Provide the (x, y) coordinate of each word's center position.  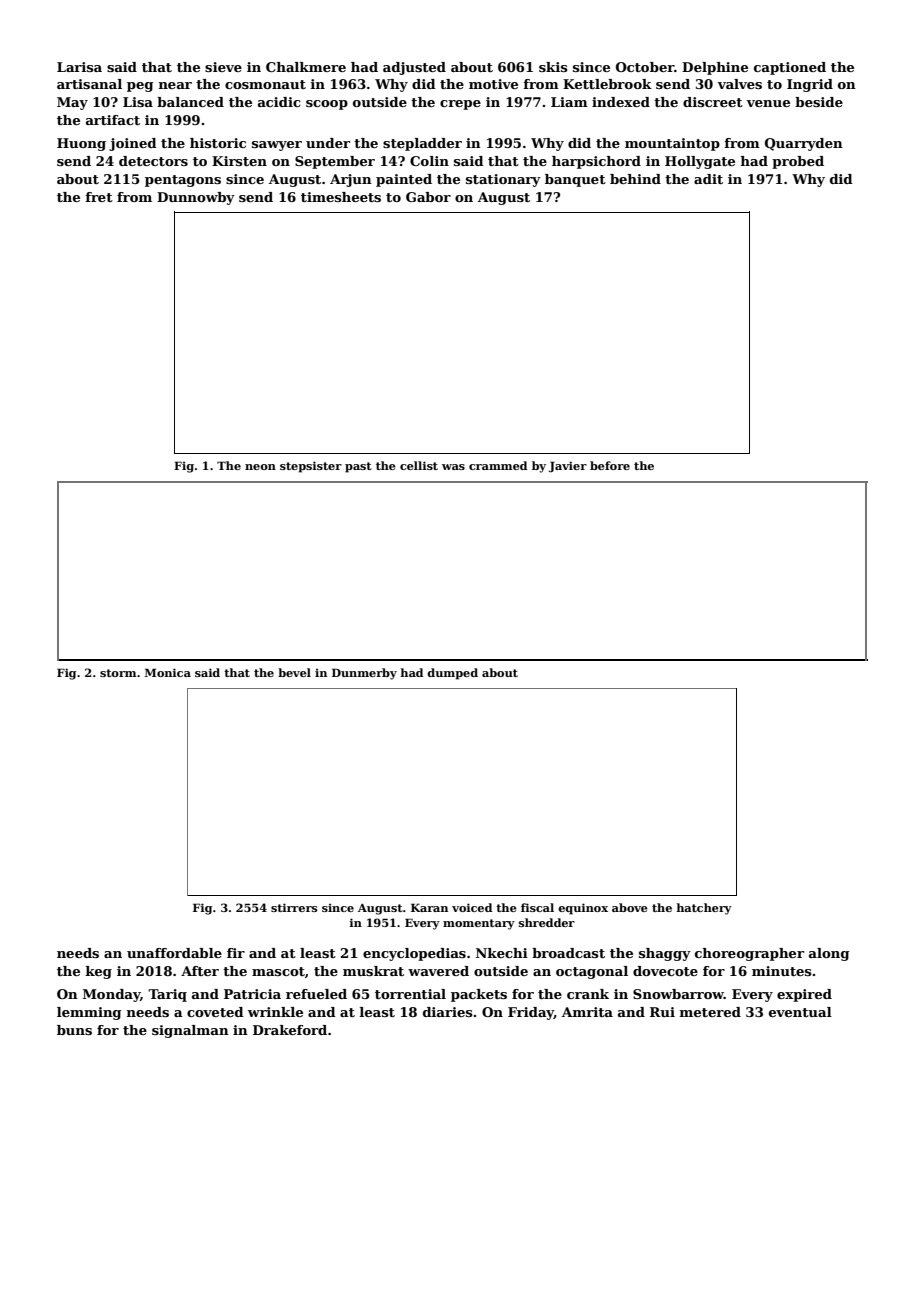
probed (798, 162)
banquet (575, 180)
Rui (662, 1012)
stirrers (294, 907)
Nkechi (502, 953)
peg (140, 87)
